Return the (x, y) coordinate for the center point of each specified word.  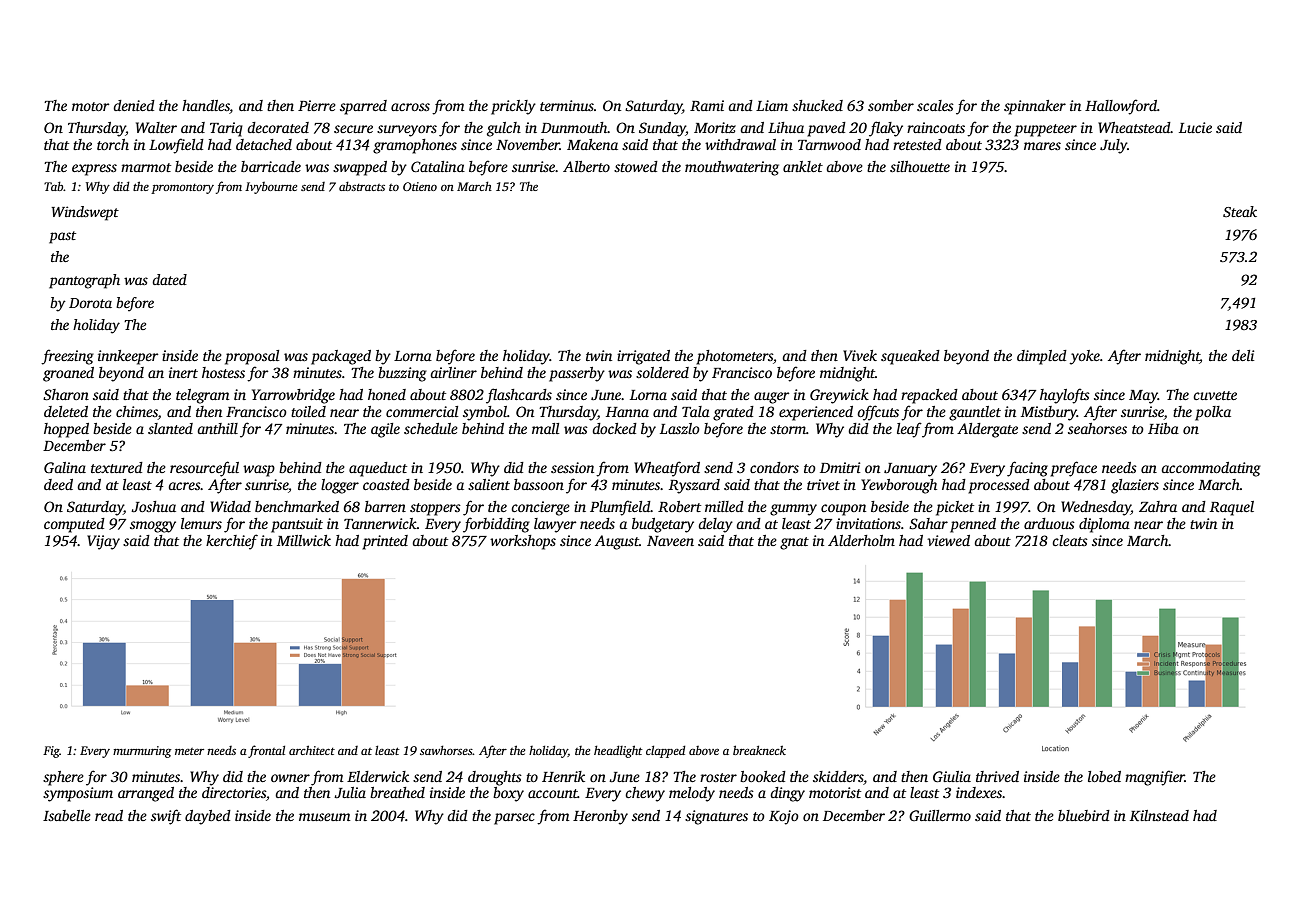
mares (1042, 146)
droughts (495, 778)
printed (385, 542)
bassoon (539, 484)
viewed (948, 540)
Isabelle (67, 815)
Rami (707, 105)
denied (134, 105)
